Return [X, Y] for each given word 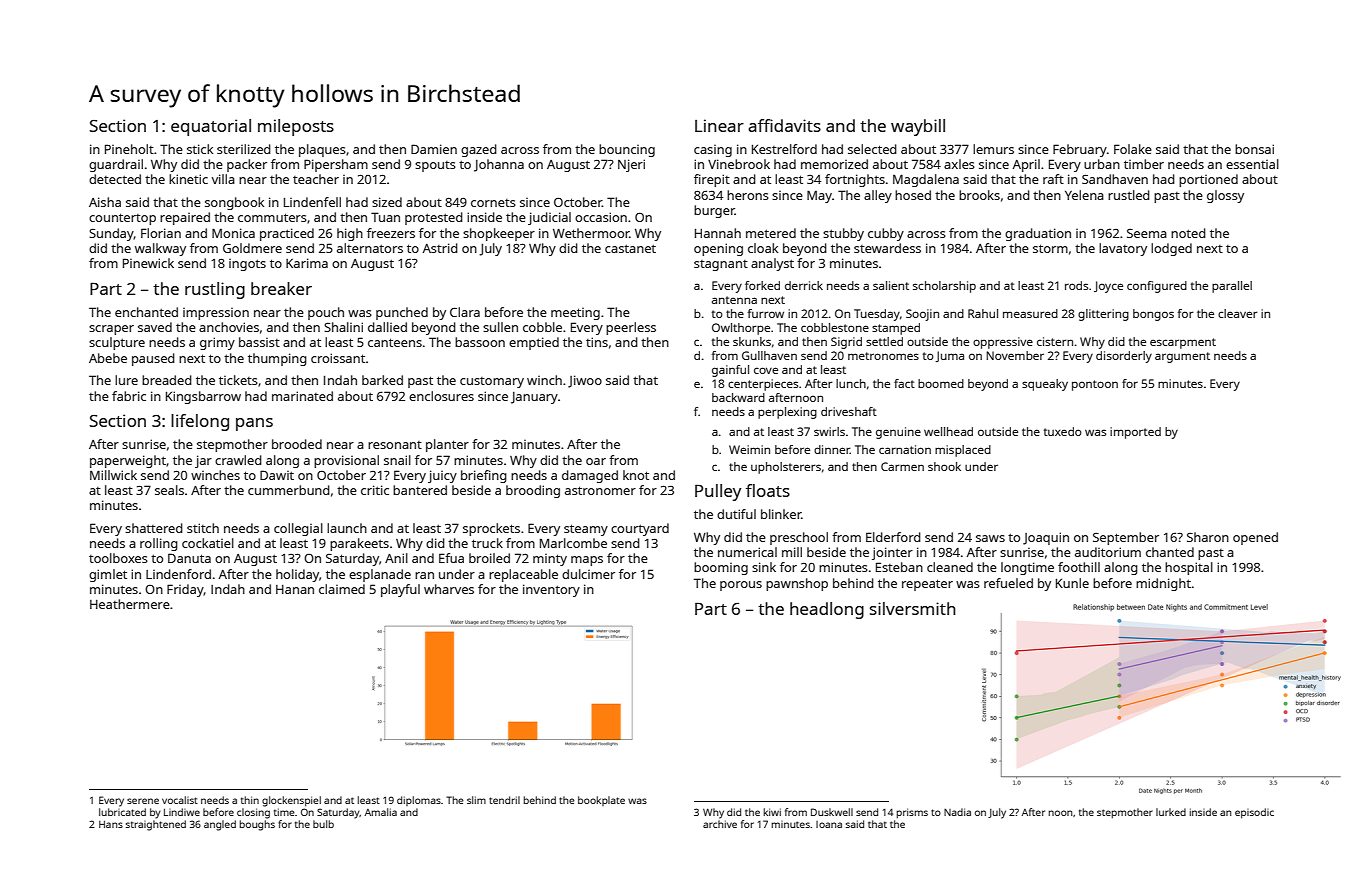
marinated [302, 396]
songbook [234, 203]
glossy [1225, 196]
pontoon [1095, 385]
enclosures [441, 396]
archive [720, 824]
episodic [1254, 813]
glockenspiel [291, 801]
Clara [465, 312]
